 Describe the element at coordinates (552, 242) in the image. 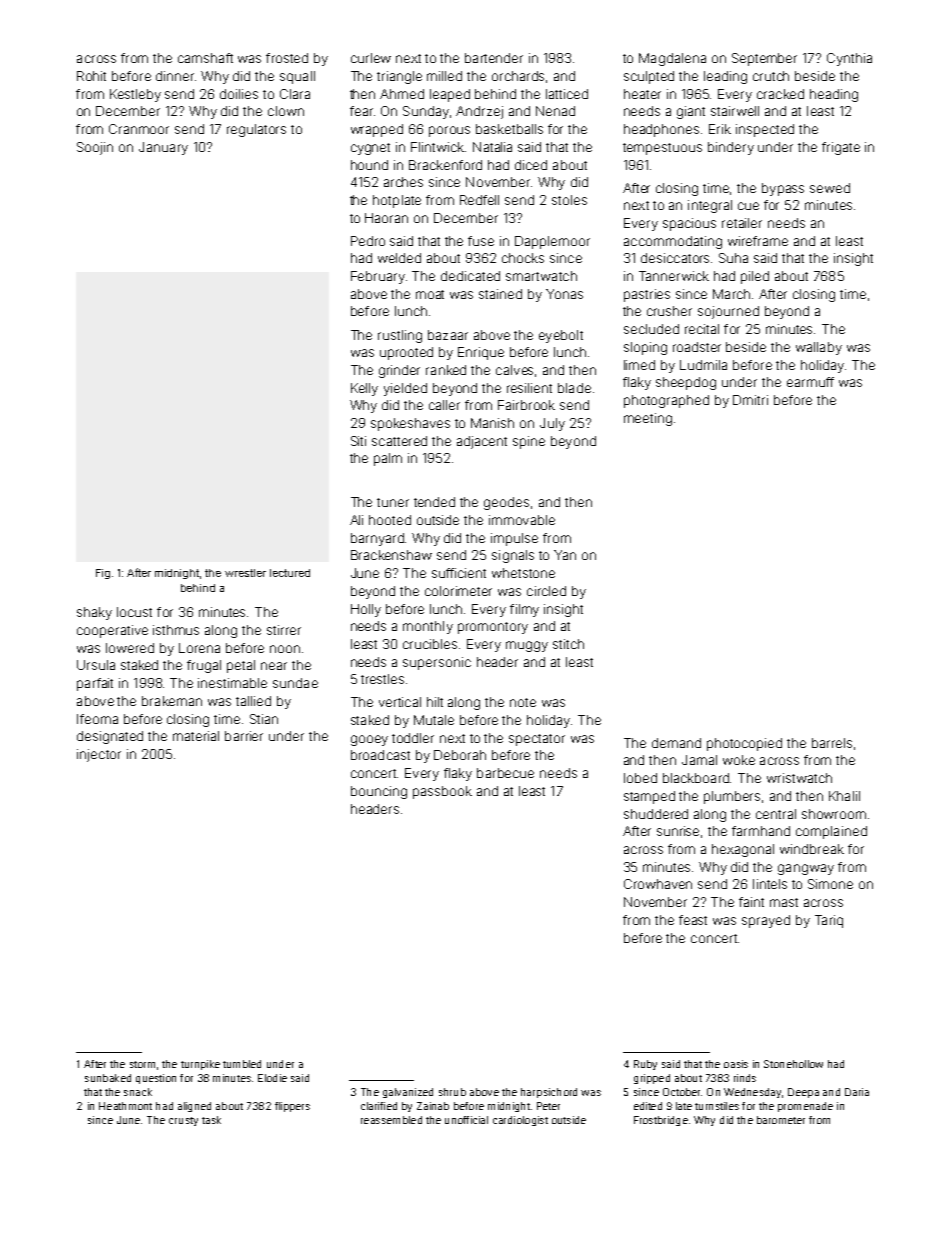

I see `Dapplemoor` at that location.
